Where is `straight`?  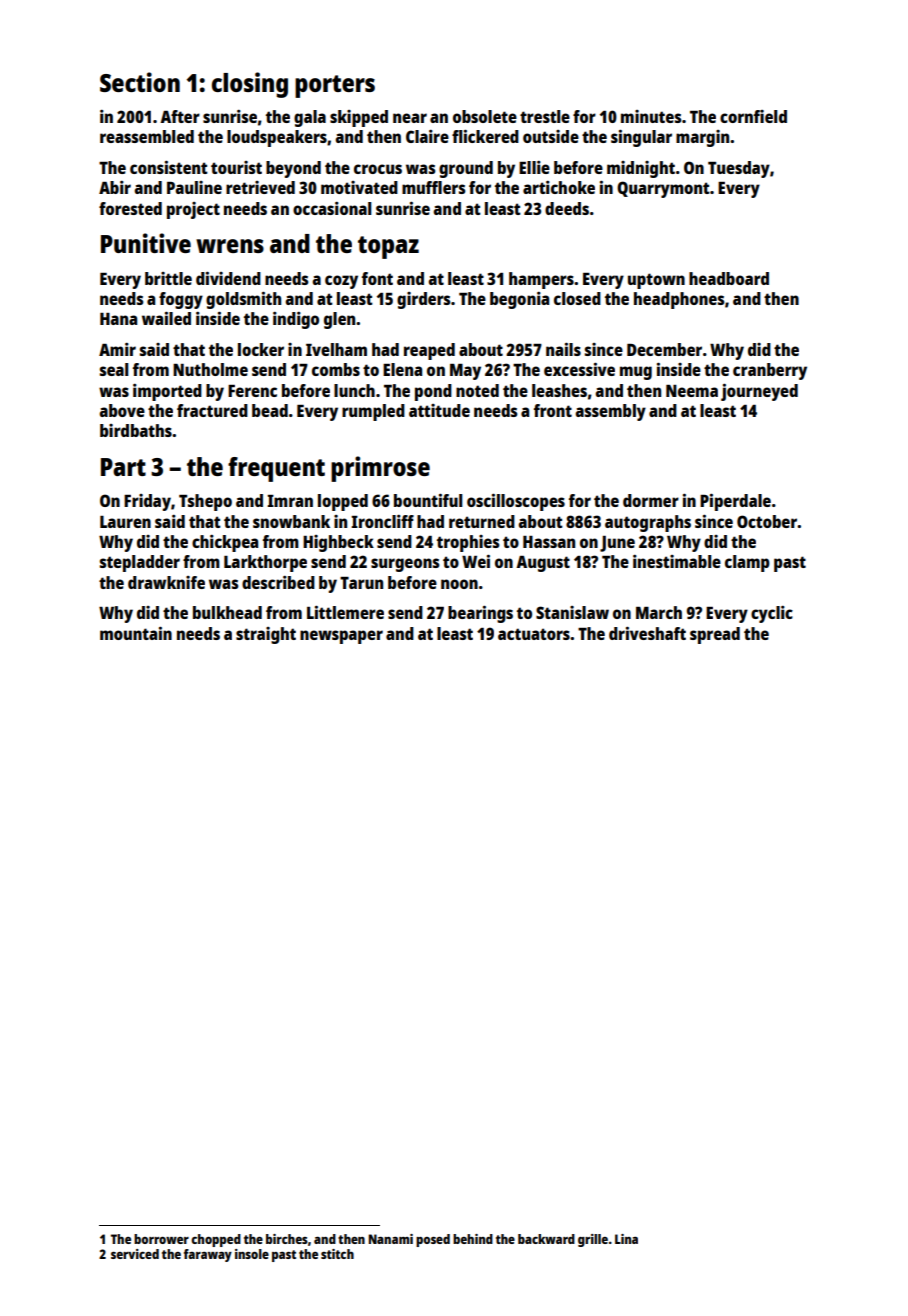
straight is located at coordinates (266, 635).
